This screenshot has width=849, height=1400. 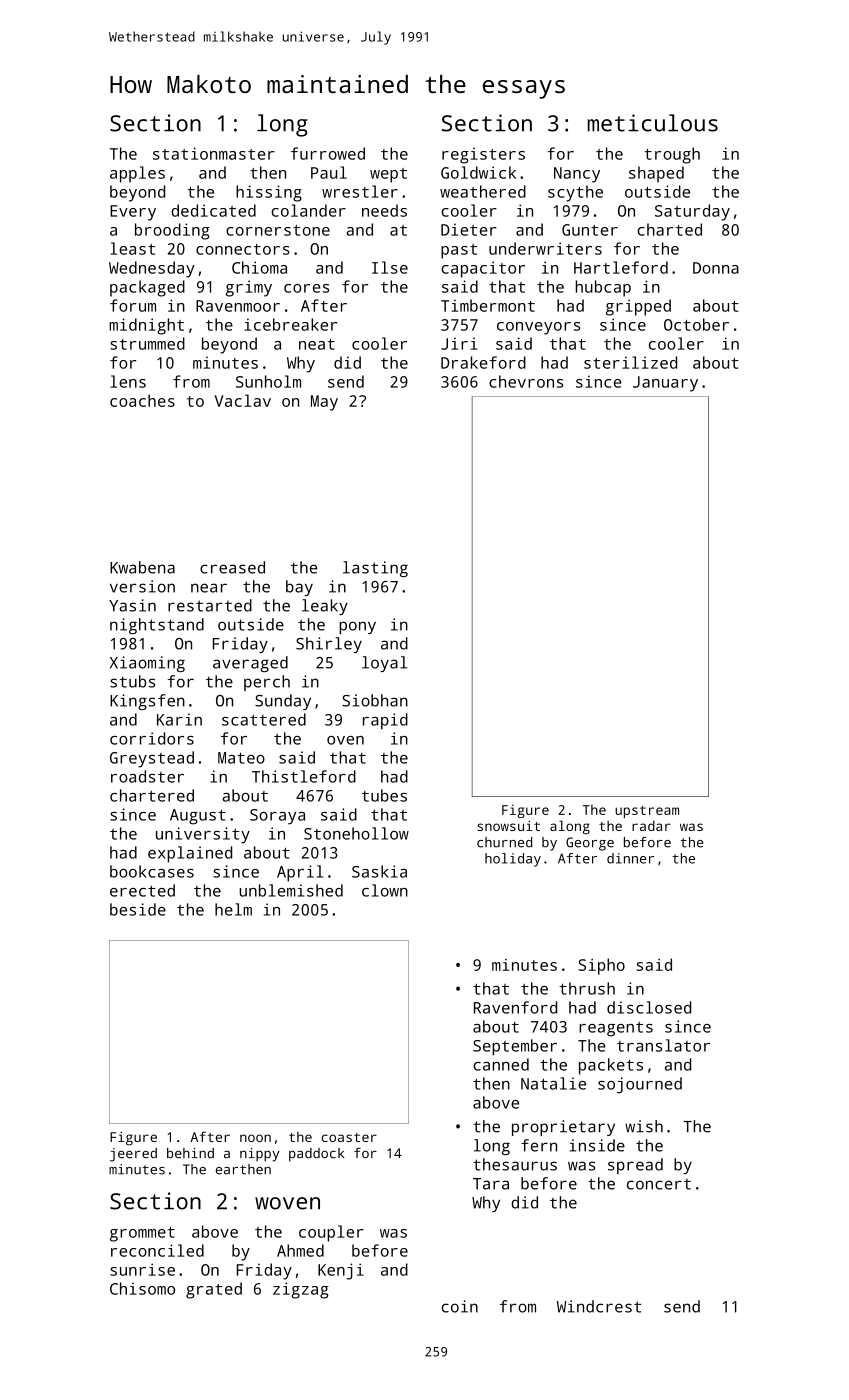 I want to click on January, so click(x=665, y=384).
